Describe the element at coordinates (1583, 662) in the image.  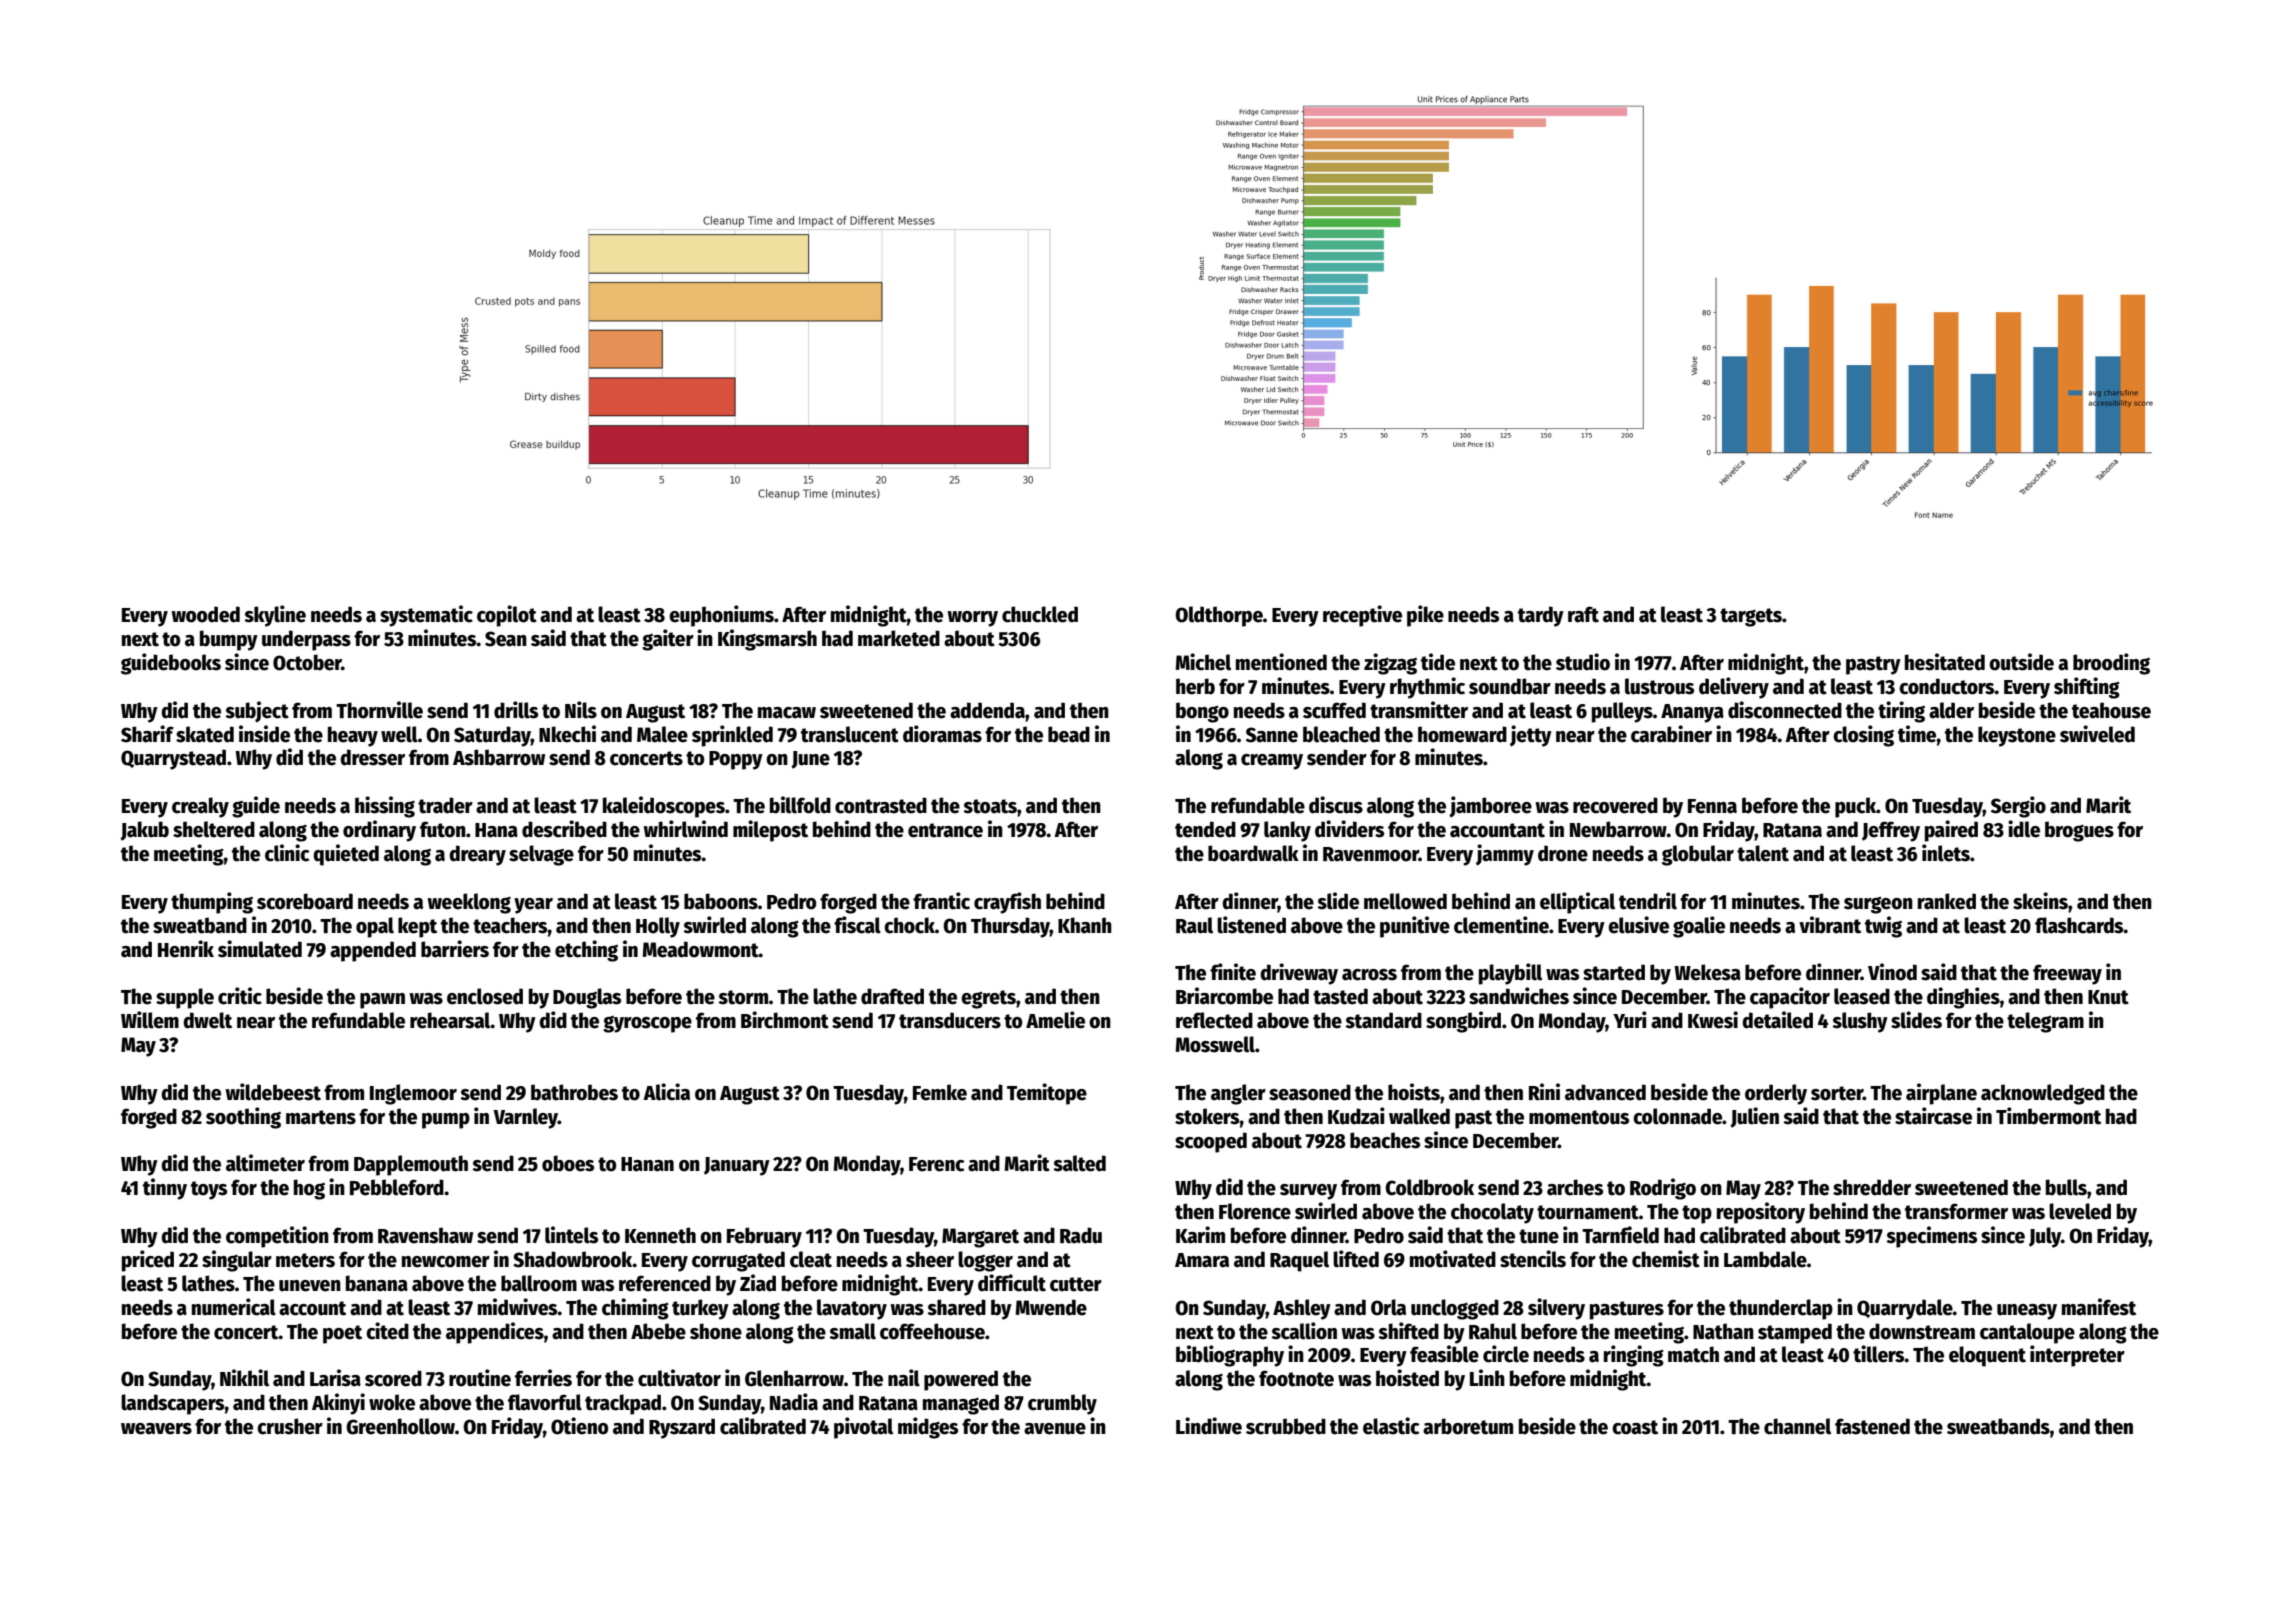
I see `studio` at that location.
